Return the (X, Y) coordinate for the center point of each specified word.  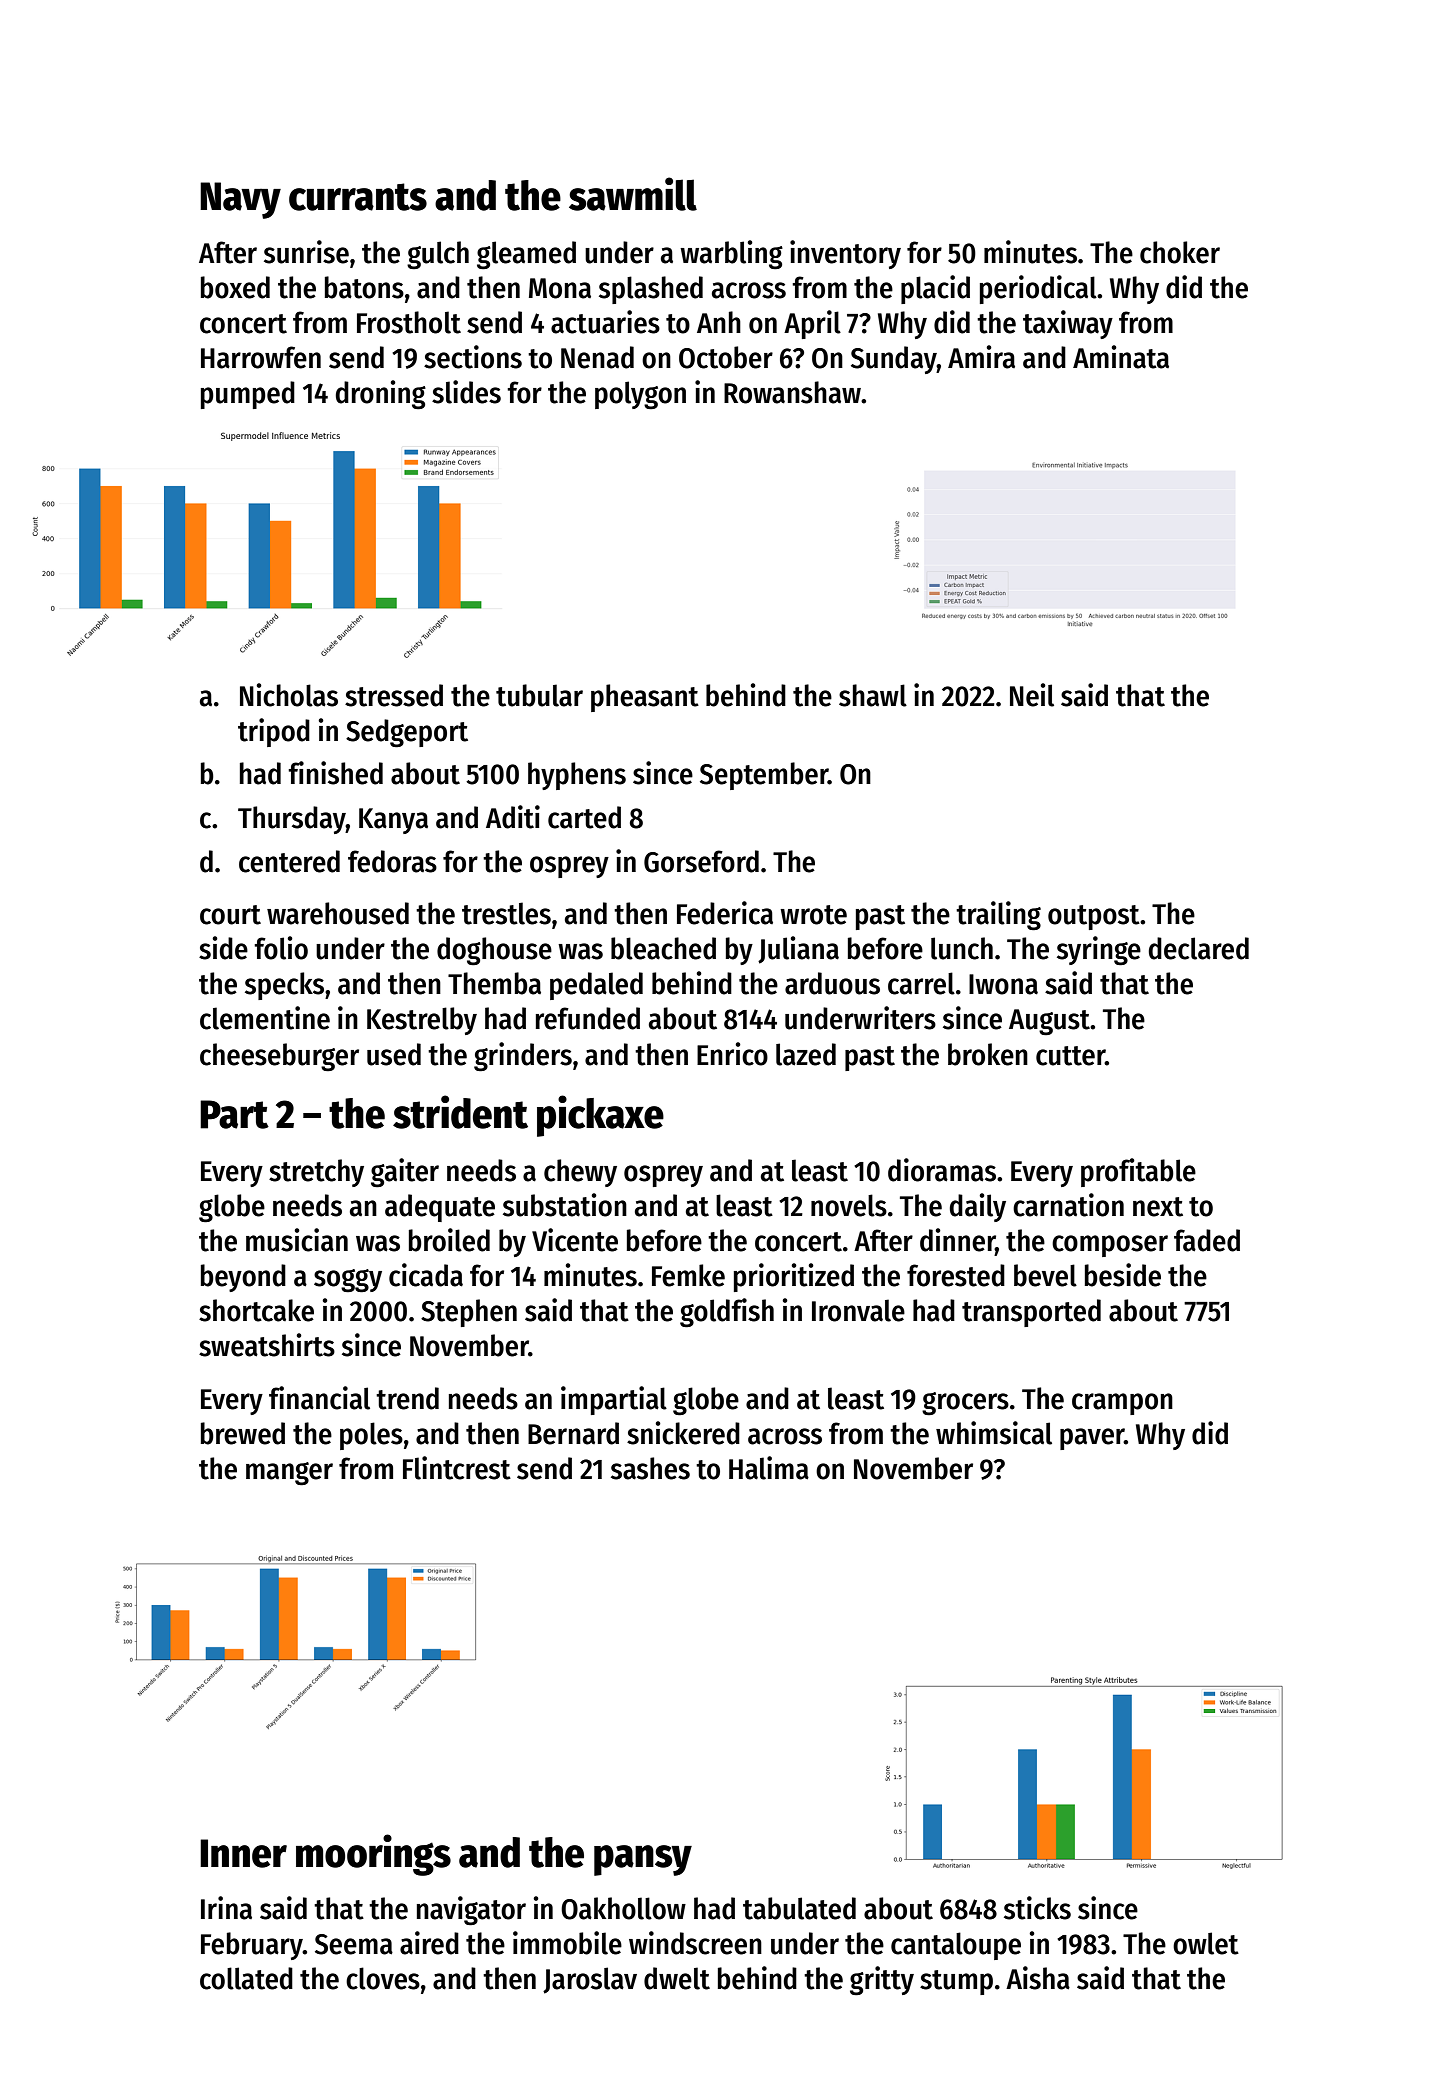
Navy (240, 200)
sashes (650, 1468)
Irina (226, 1908)
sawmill (633, 194)
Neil (1032, 695)
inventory (845, 254)
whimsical (994, 1433)
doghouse (494, 951)
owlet (1206, 1943)
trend (407, 1398)
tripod (274, 732)
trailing (998, 916)
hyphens (577, 776)
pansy (643, 1860)
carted (584, 817)
